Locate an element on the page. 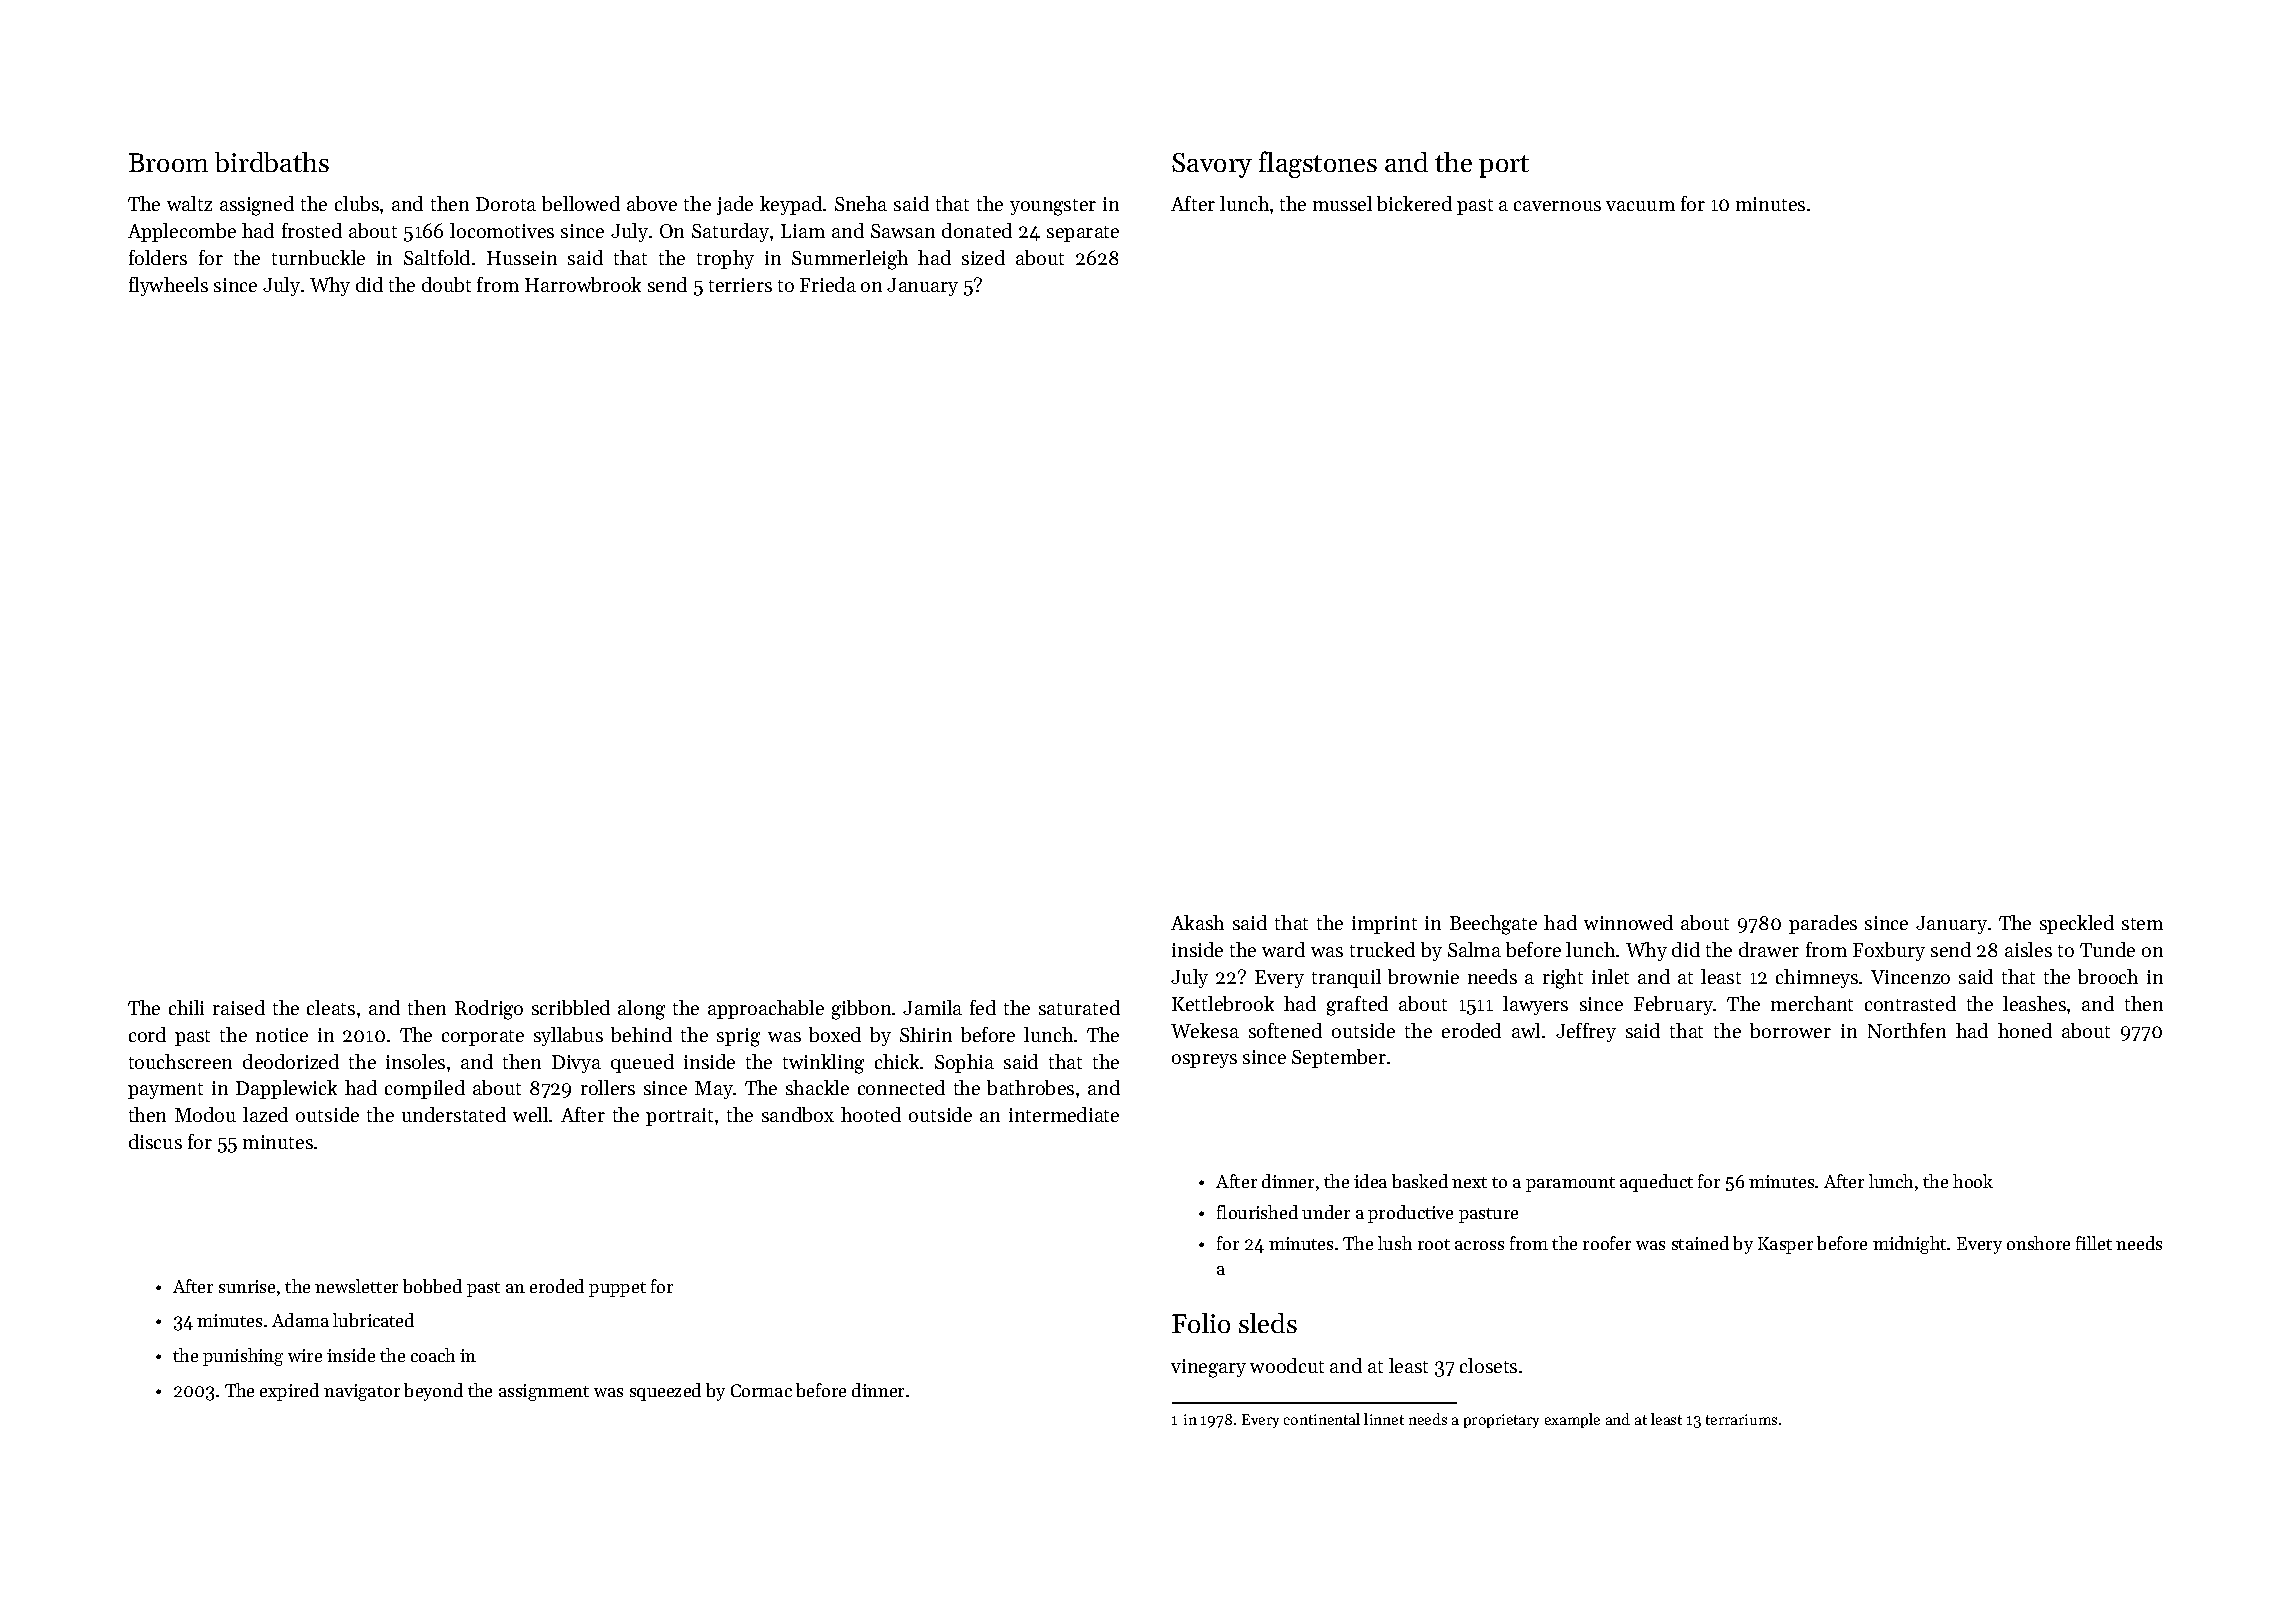 The image size is (2292, 1620). vacuum is located at coordinates (1640, 206).
